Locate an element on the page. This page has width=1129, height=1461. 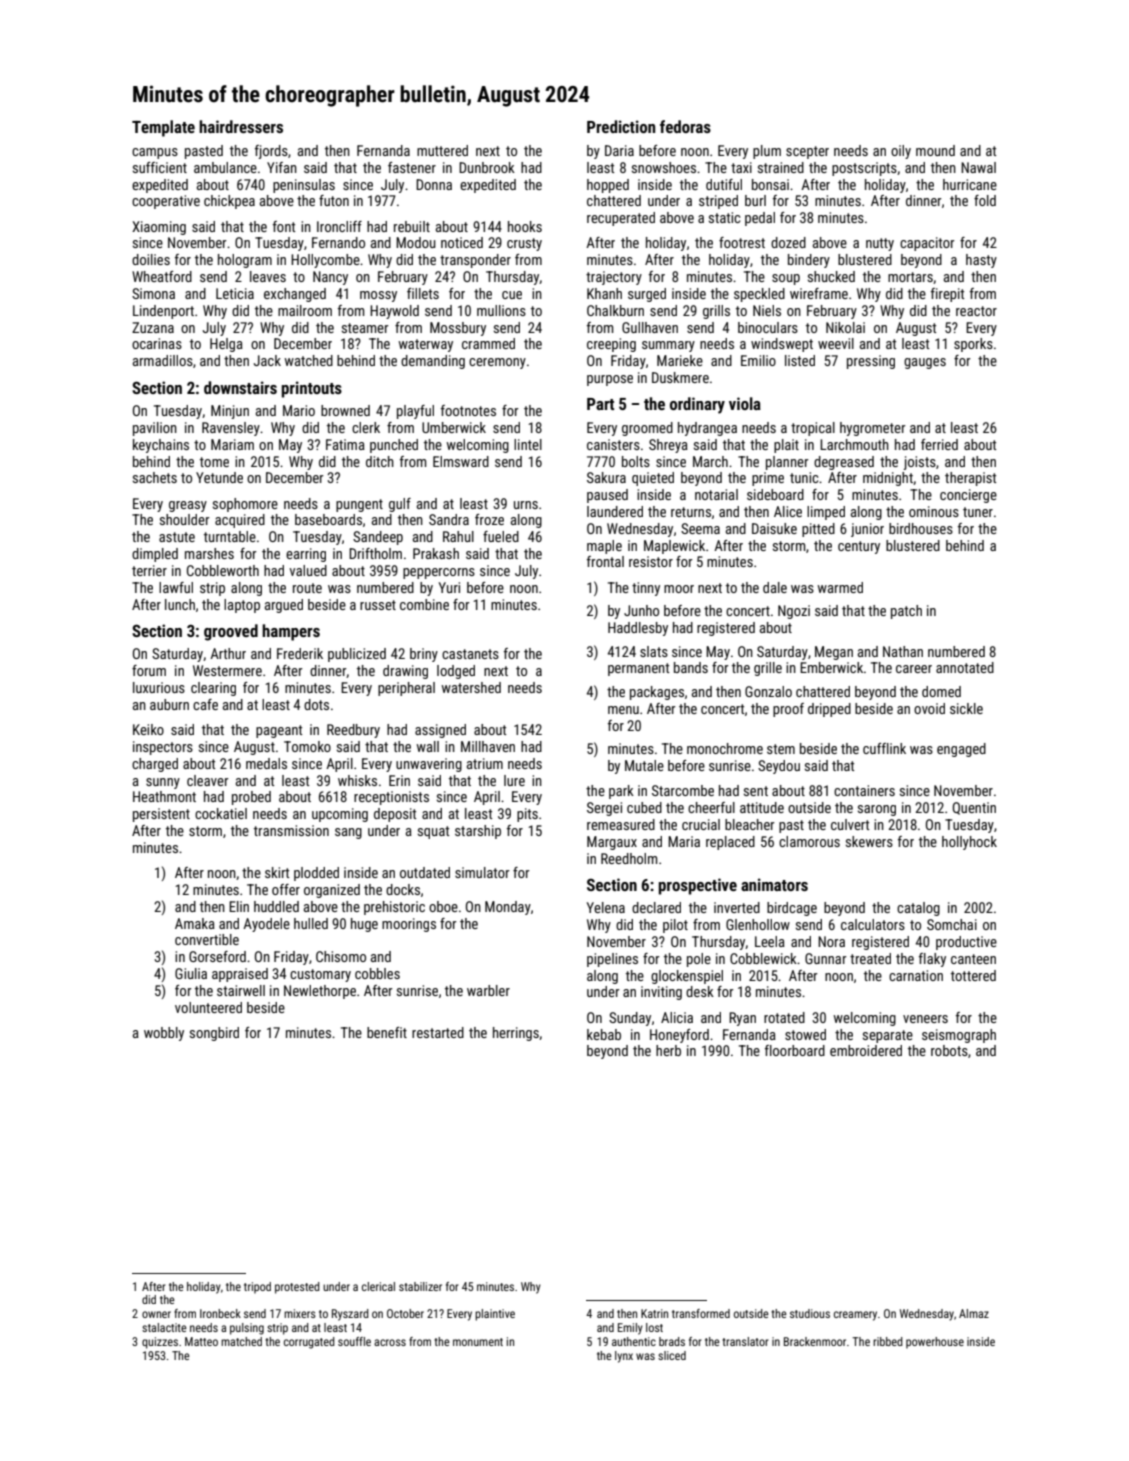
inviting is located at coordinates (661, 993).
